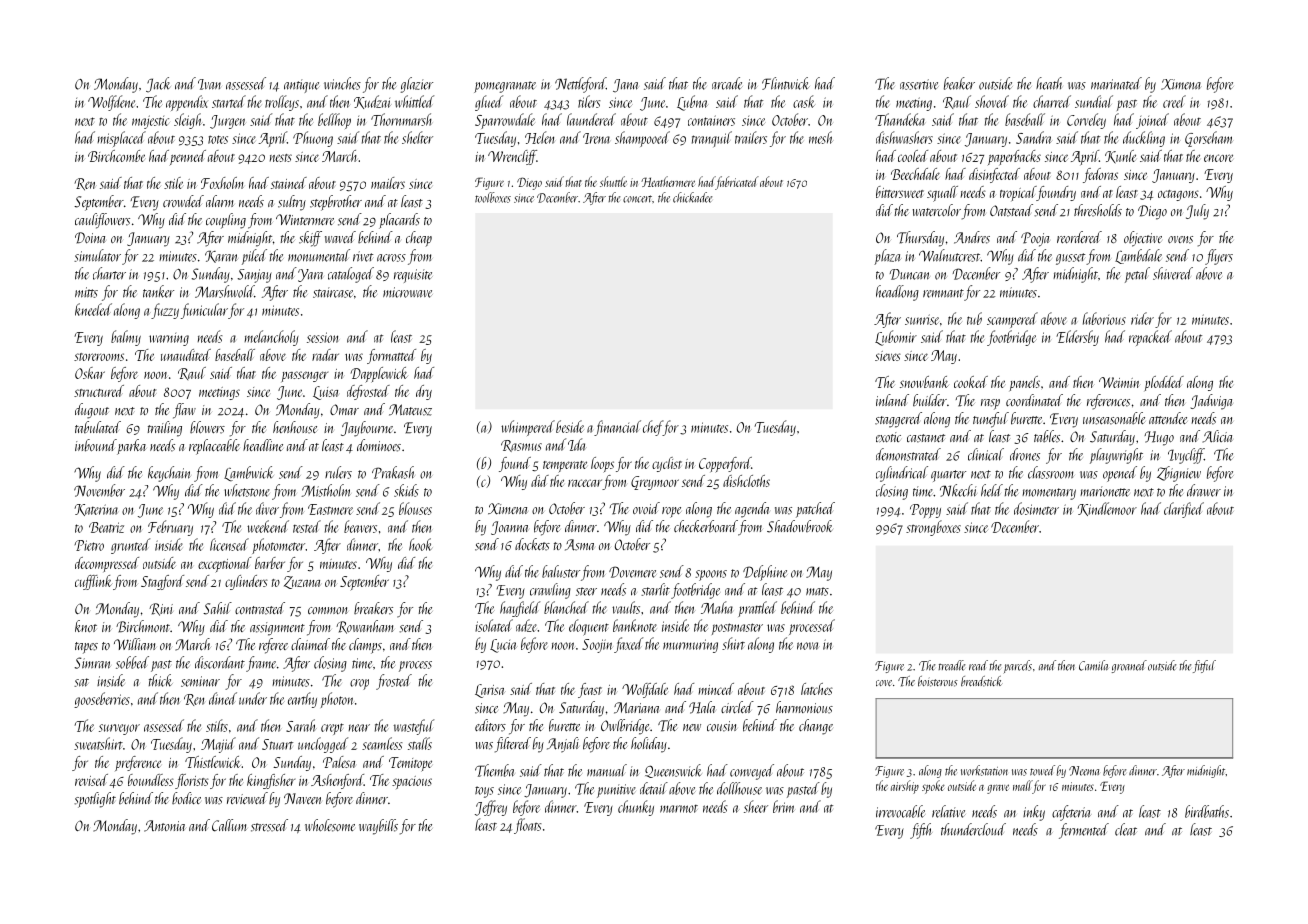  Describe the element at coordinates (580, 85) in the page. I see `Nettleford` at that location.
